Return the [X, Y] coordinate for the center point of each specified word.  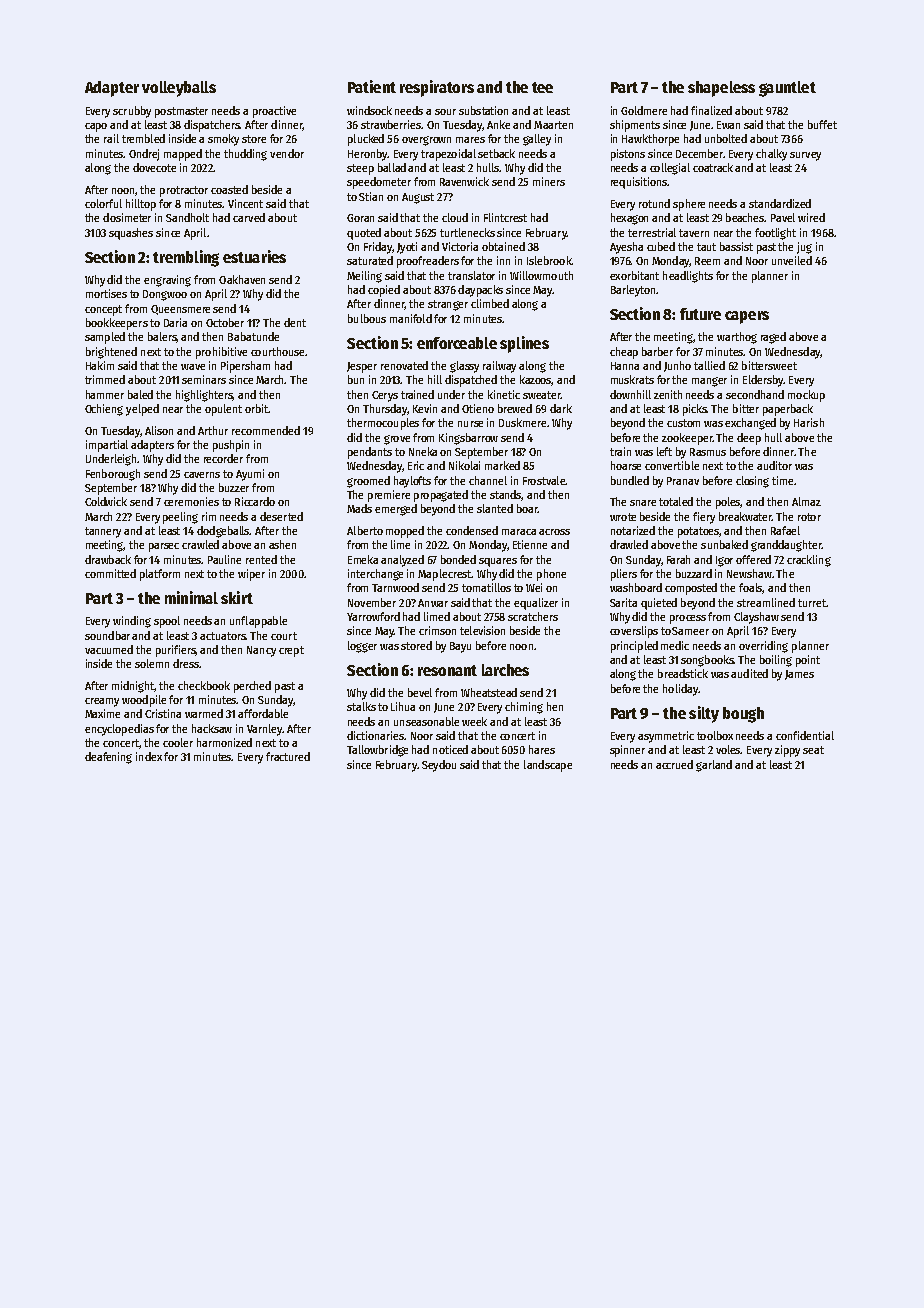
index [149, 756]
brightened [111, 353]
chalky [771, 155]
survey [805, 156]
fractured [288, 756]
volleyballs [179, 89]
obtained [503, 246]
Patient [372, 86]
